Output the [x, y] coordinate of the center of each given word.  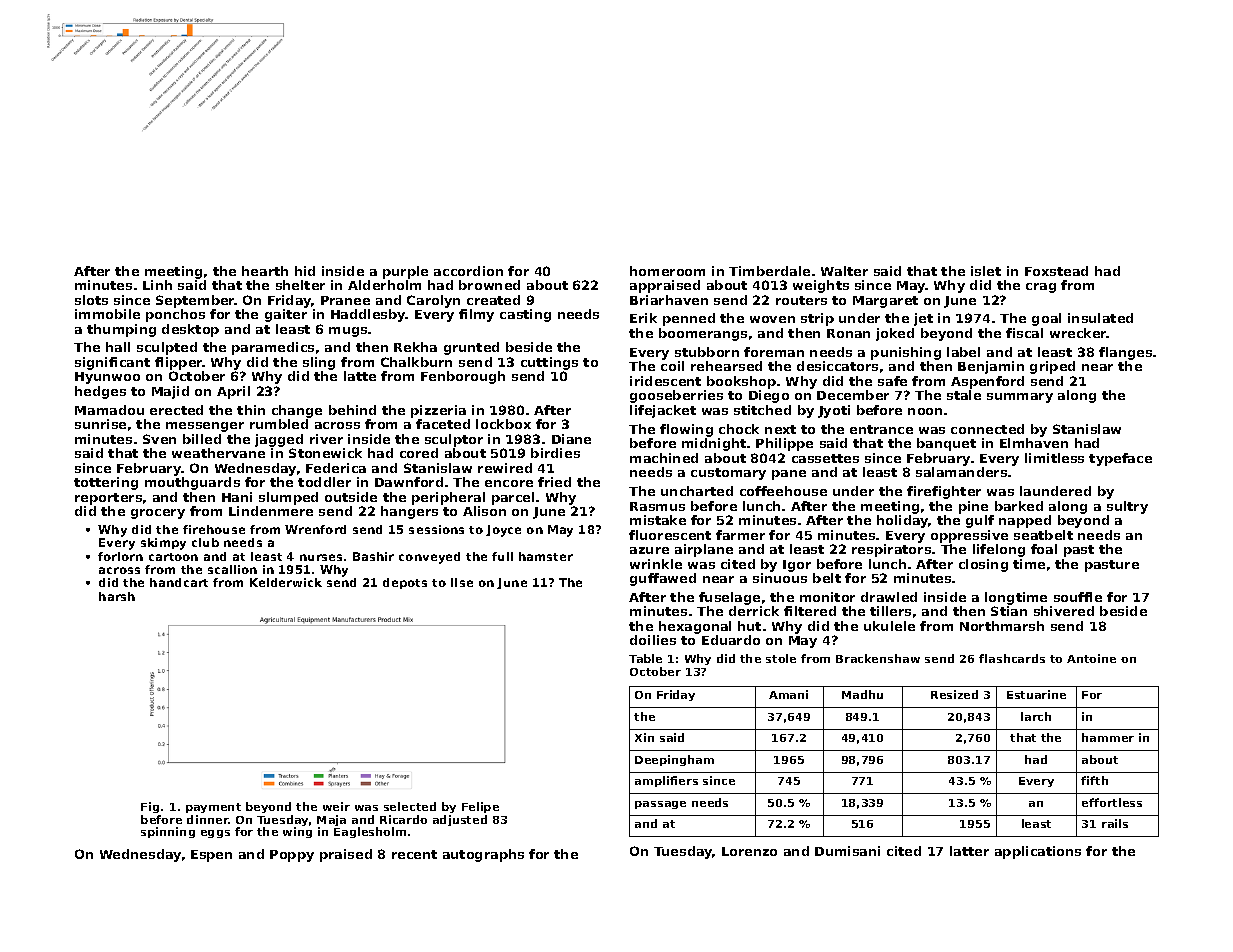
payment [213, 808]
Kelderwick [286, 582]
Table [645, 658]
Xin [644, 737]
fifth [1094, 780]
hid [305, 271]
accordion [468, 271]
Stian [1009, 611]
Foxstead [1056, 271]
